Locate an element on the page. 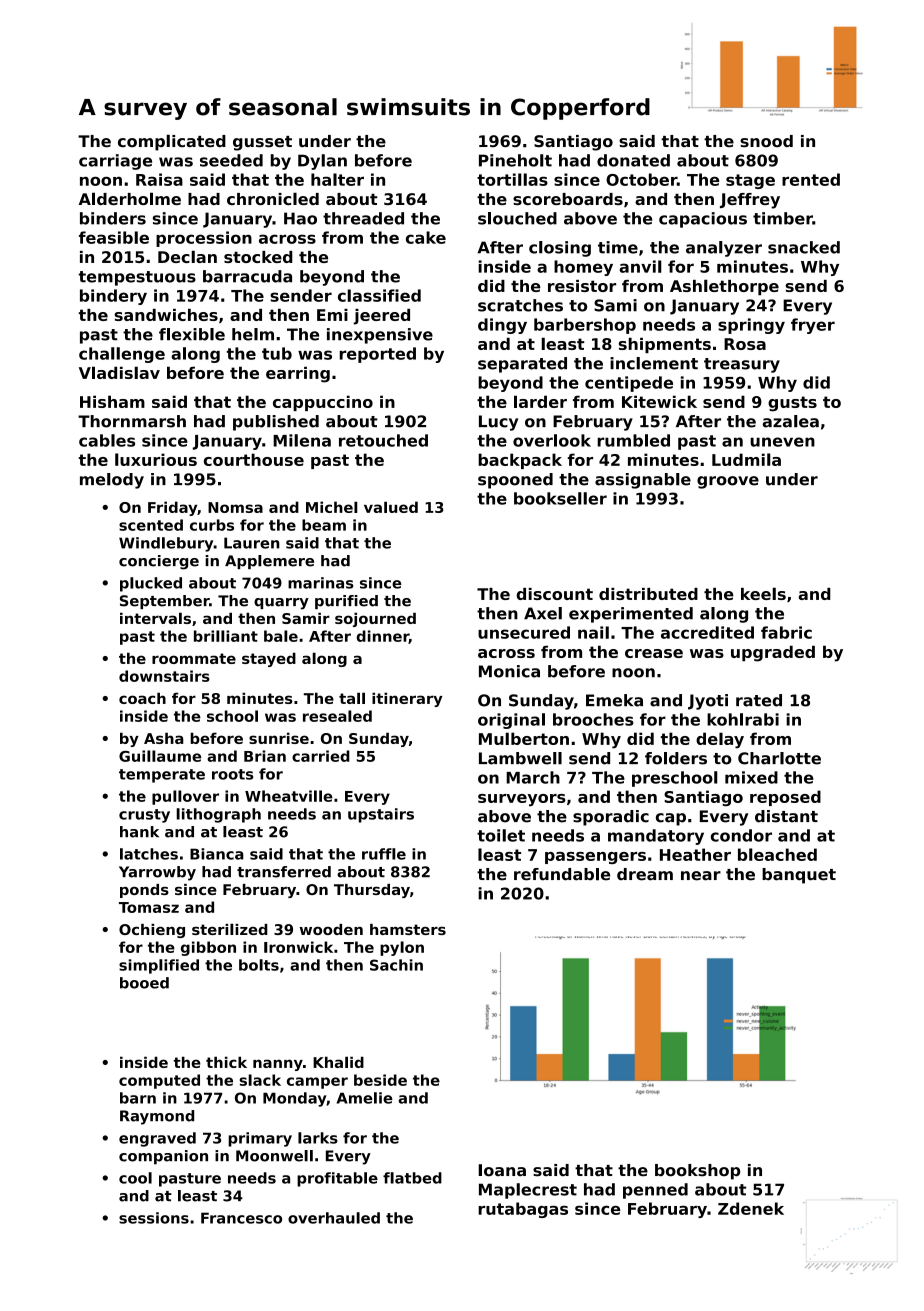 This image has height=1311, width=924. crease is located at coordinates (654, 653).
